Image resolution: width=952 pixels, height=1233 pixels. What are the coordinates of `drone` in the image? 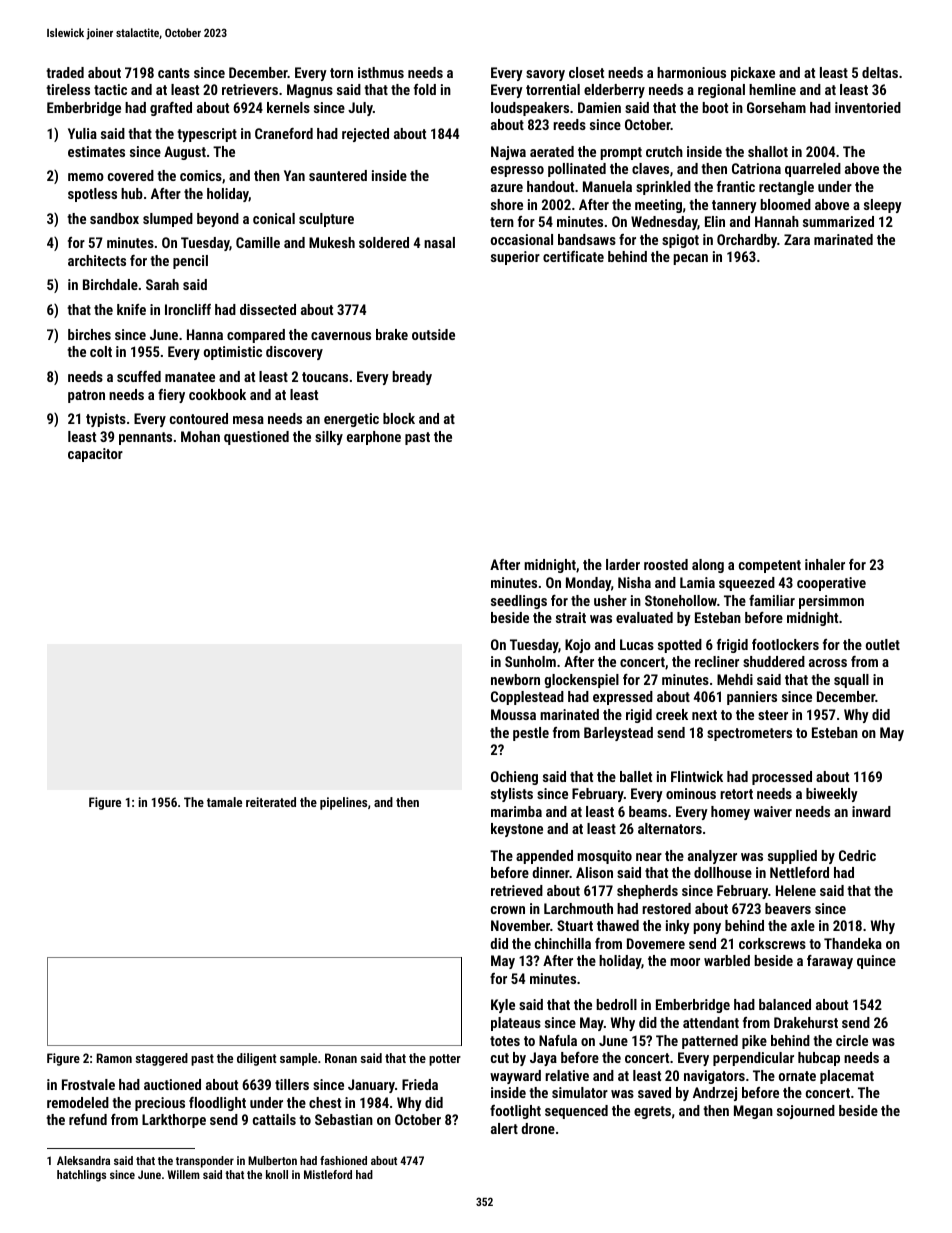 It's located at (538, 1128).
